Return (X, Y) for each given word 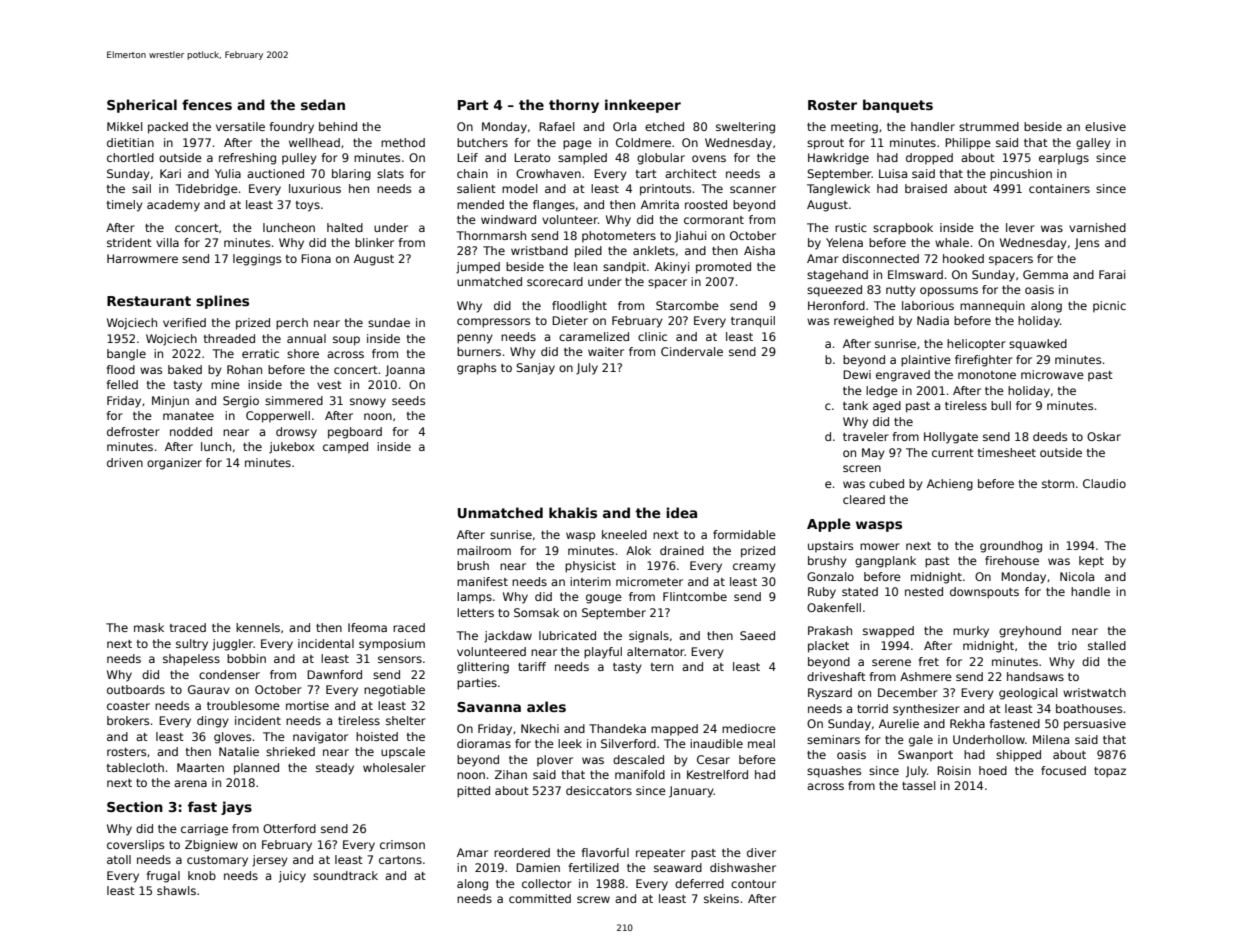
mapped (674, 730)
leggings (257, 260)
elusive (1105, 126)
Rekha (967, 723)
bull (1001, 405)
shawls (176, 890)
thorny (574, 106)
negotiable (394, 691)
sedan (323, 104)
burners (479, 351)
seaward (678, 867)
